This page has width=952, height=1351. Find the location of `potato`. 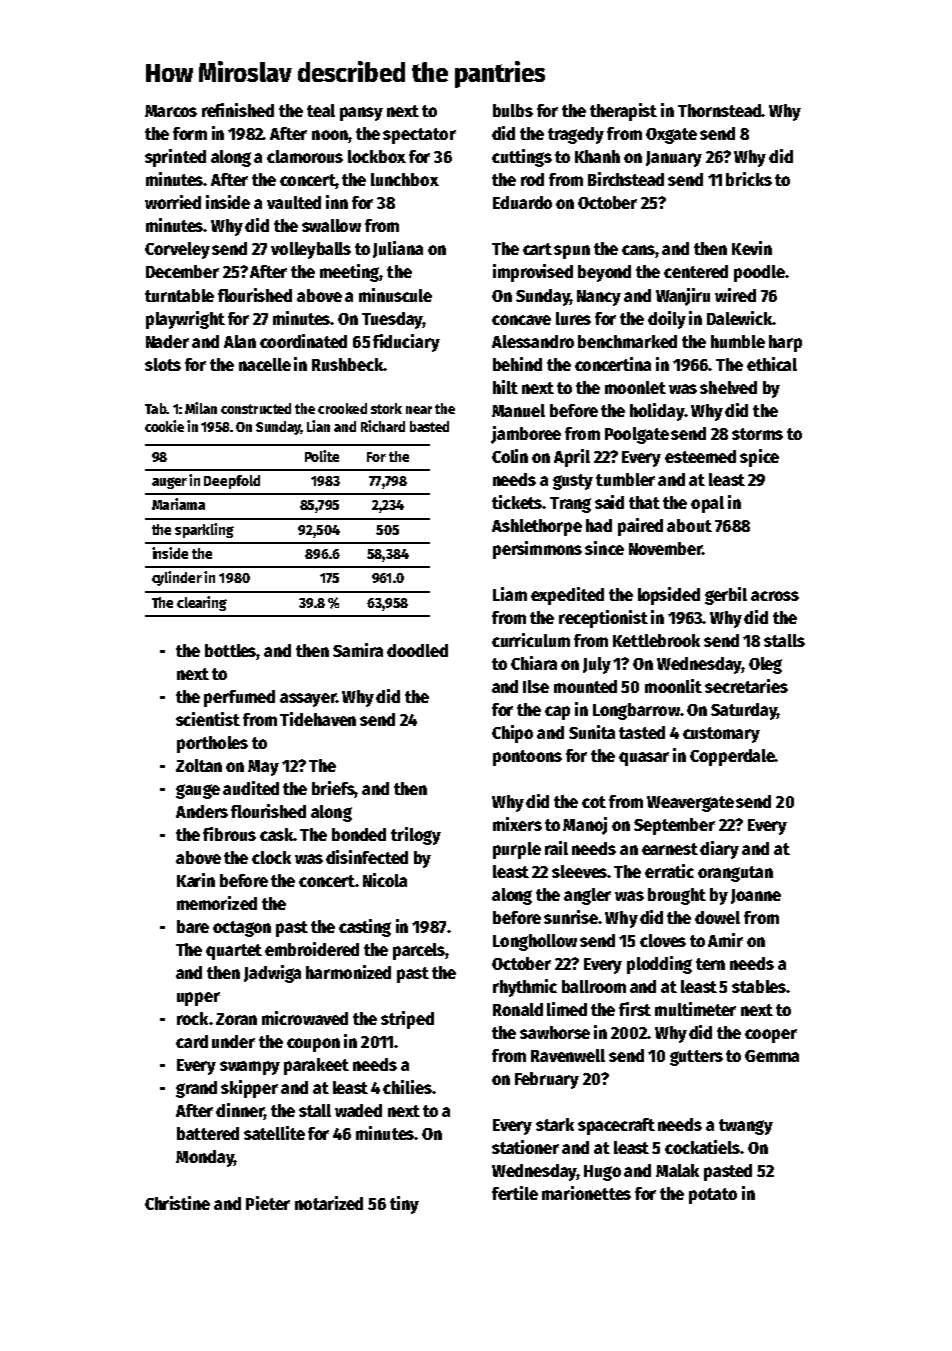

potato is located at coordinates (713, 1196).
